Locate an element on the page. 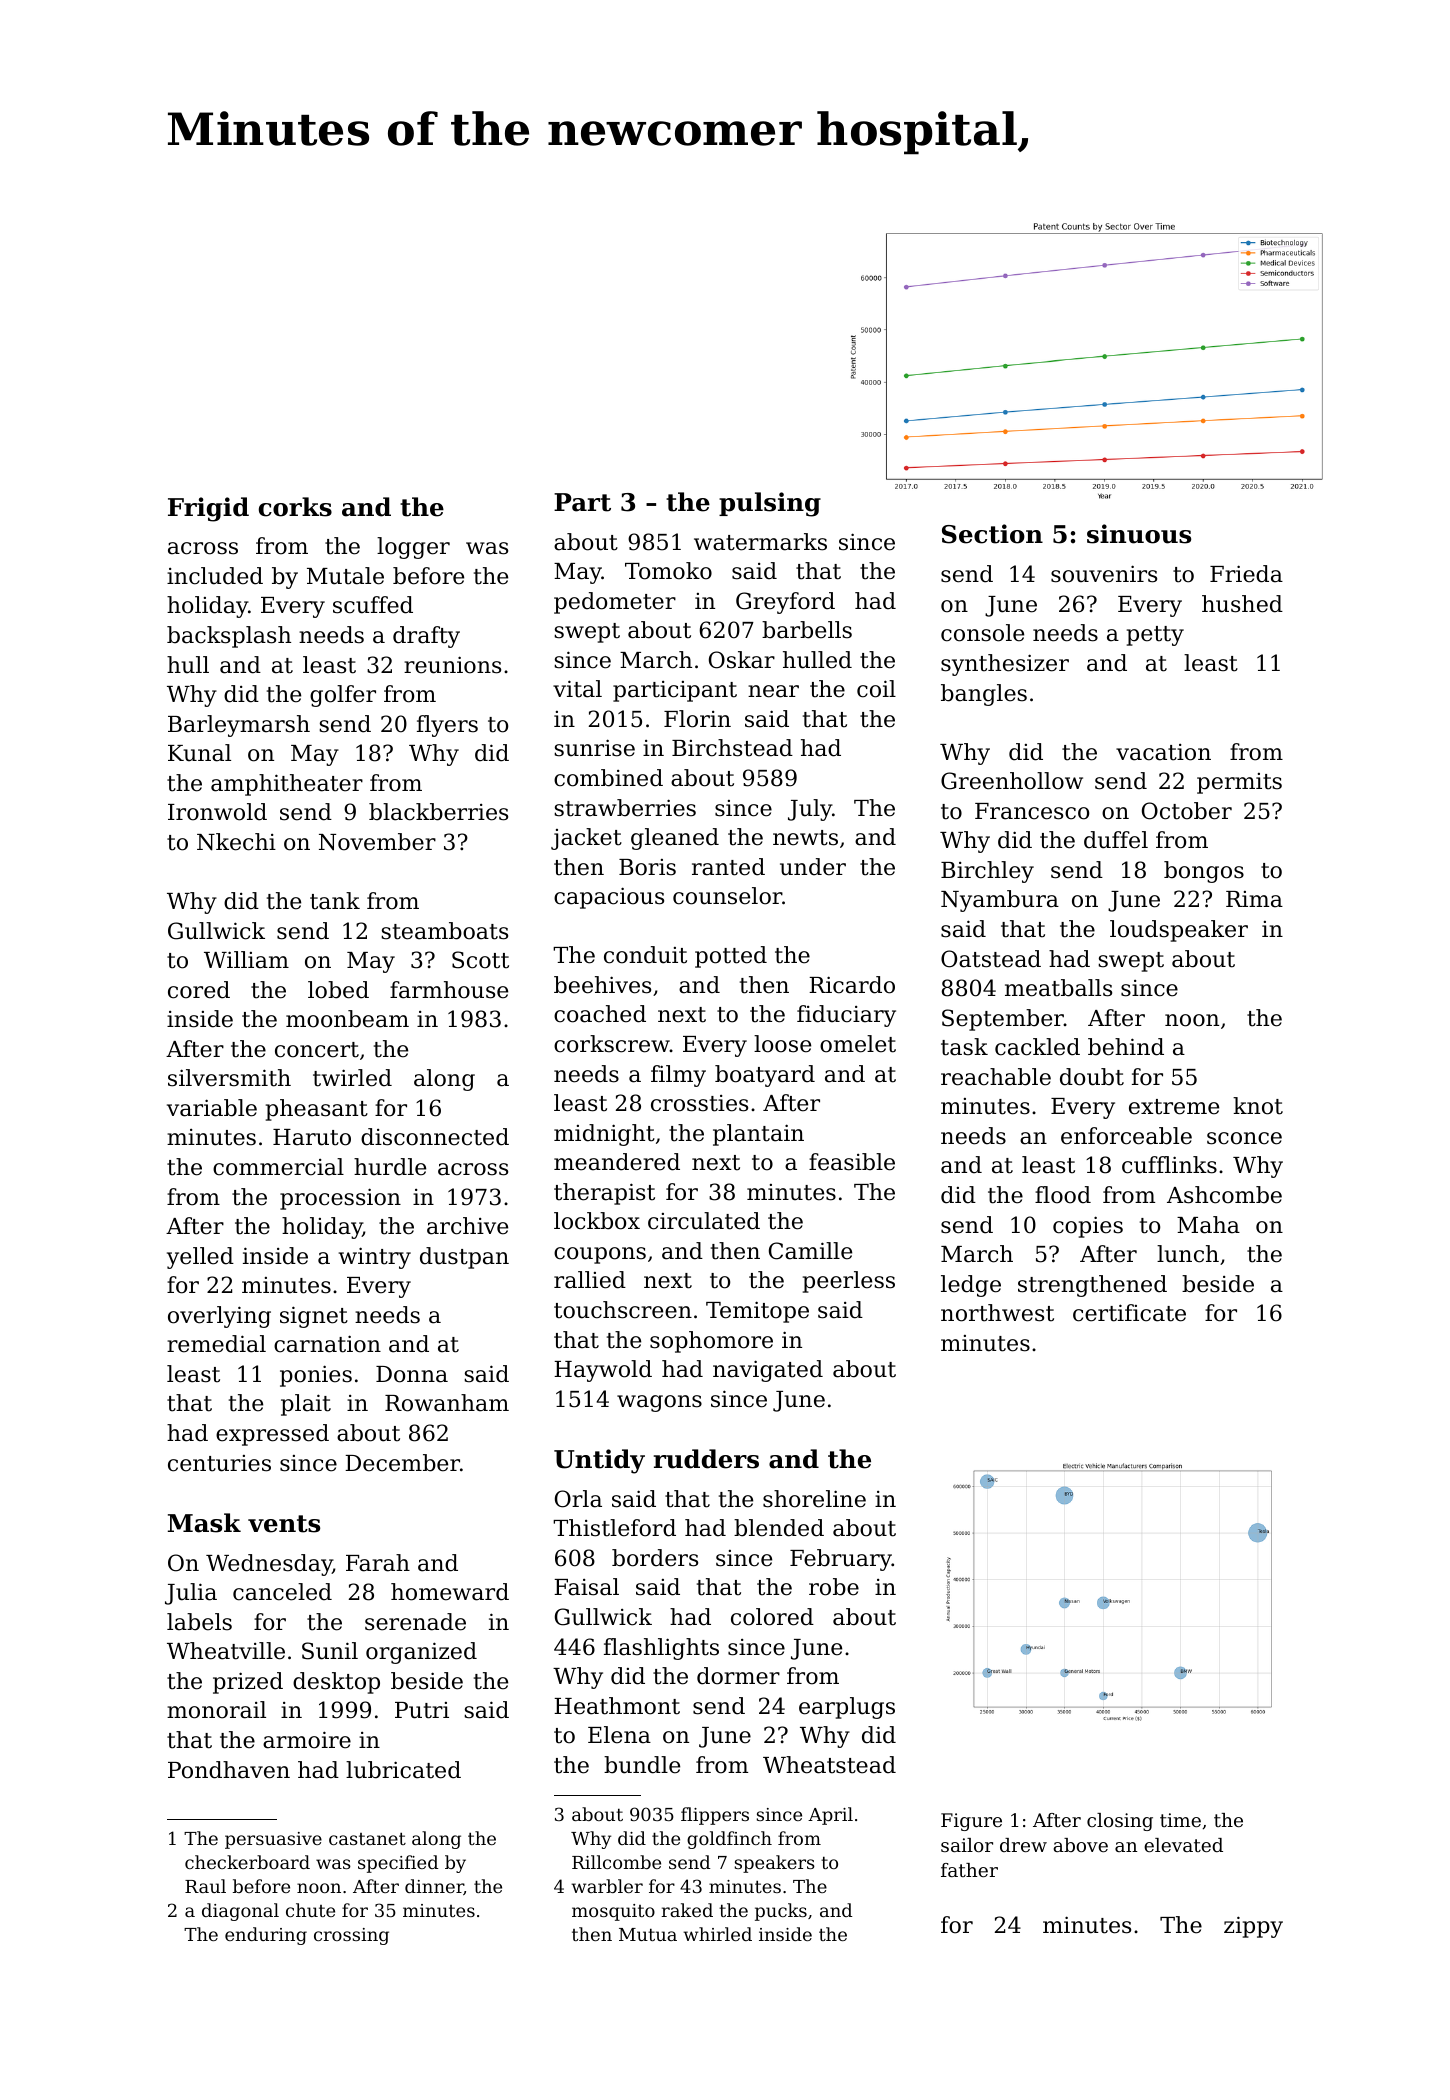 This document has height=2100, width=1450. procession is located at coordinates (340, 1199).
